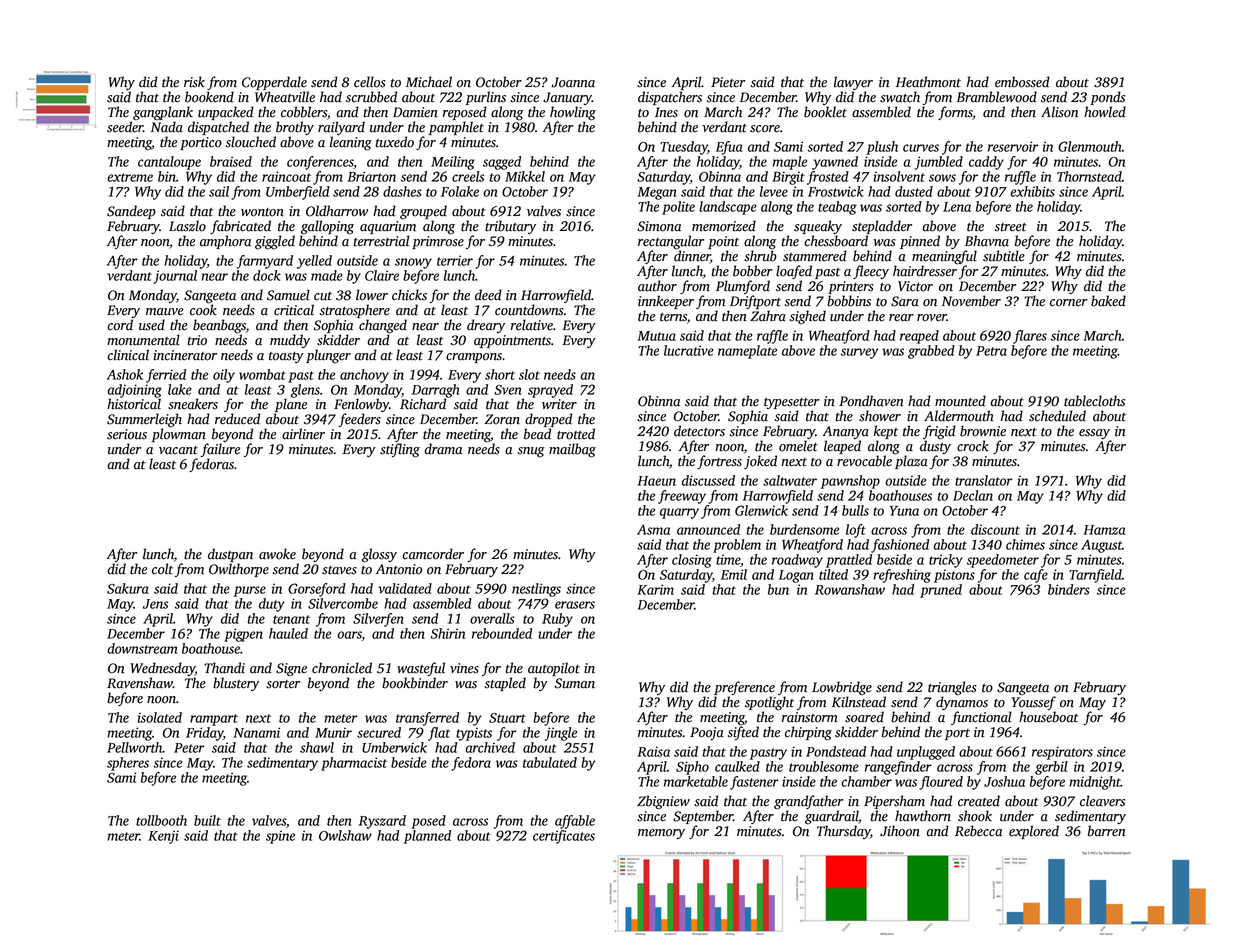 This page has height=952, width=1233. I want to click on squeaky, so click(818, 227).
